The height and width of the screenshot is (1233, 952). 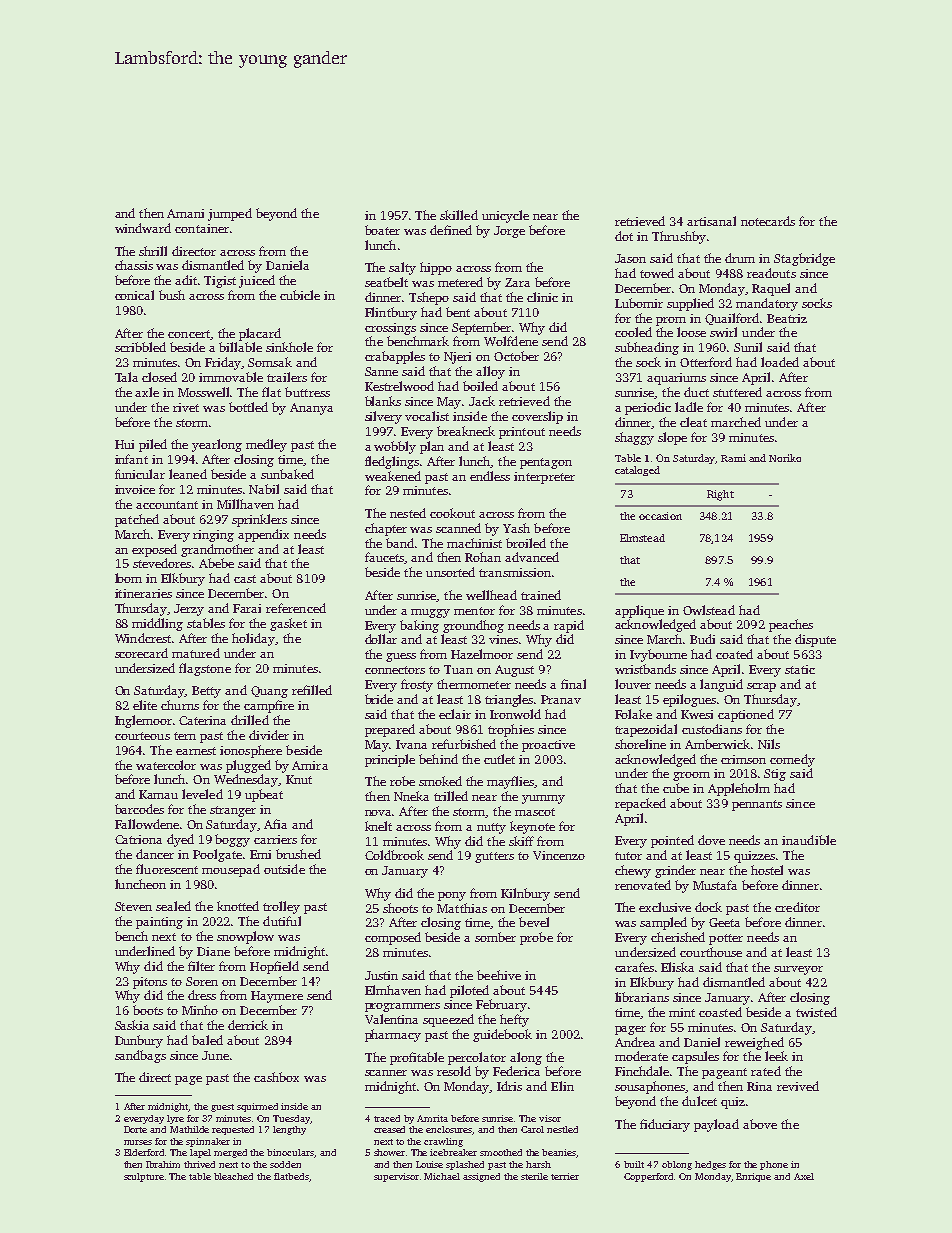 What do you see at coordinates (144, 1177) in the screenshot?
I see `sculpture` at bounding box center [144, 1177].
